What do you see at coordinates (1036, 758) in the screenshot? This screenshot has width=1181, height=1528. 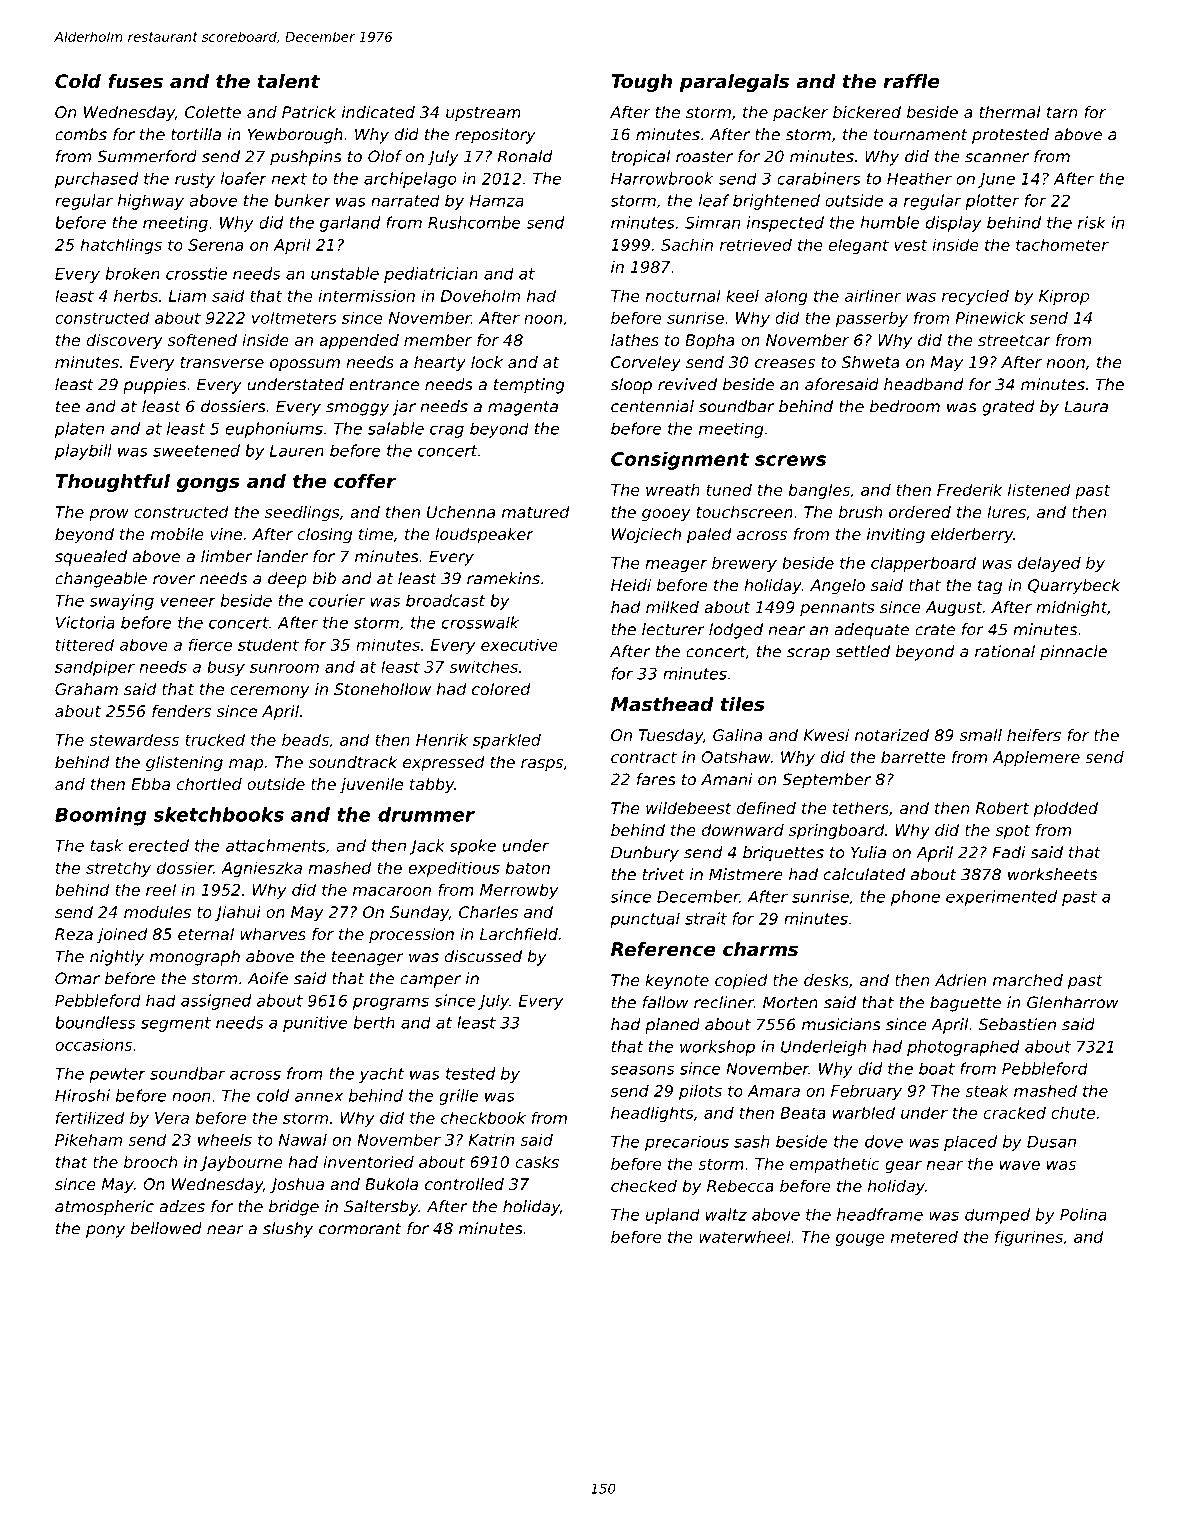 I see `Applemere` at bounding box center [1036, 758].
